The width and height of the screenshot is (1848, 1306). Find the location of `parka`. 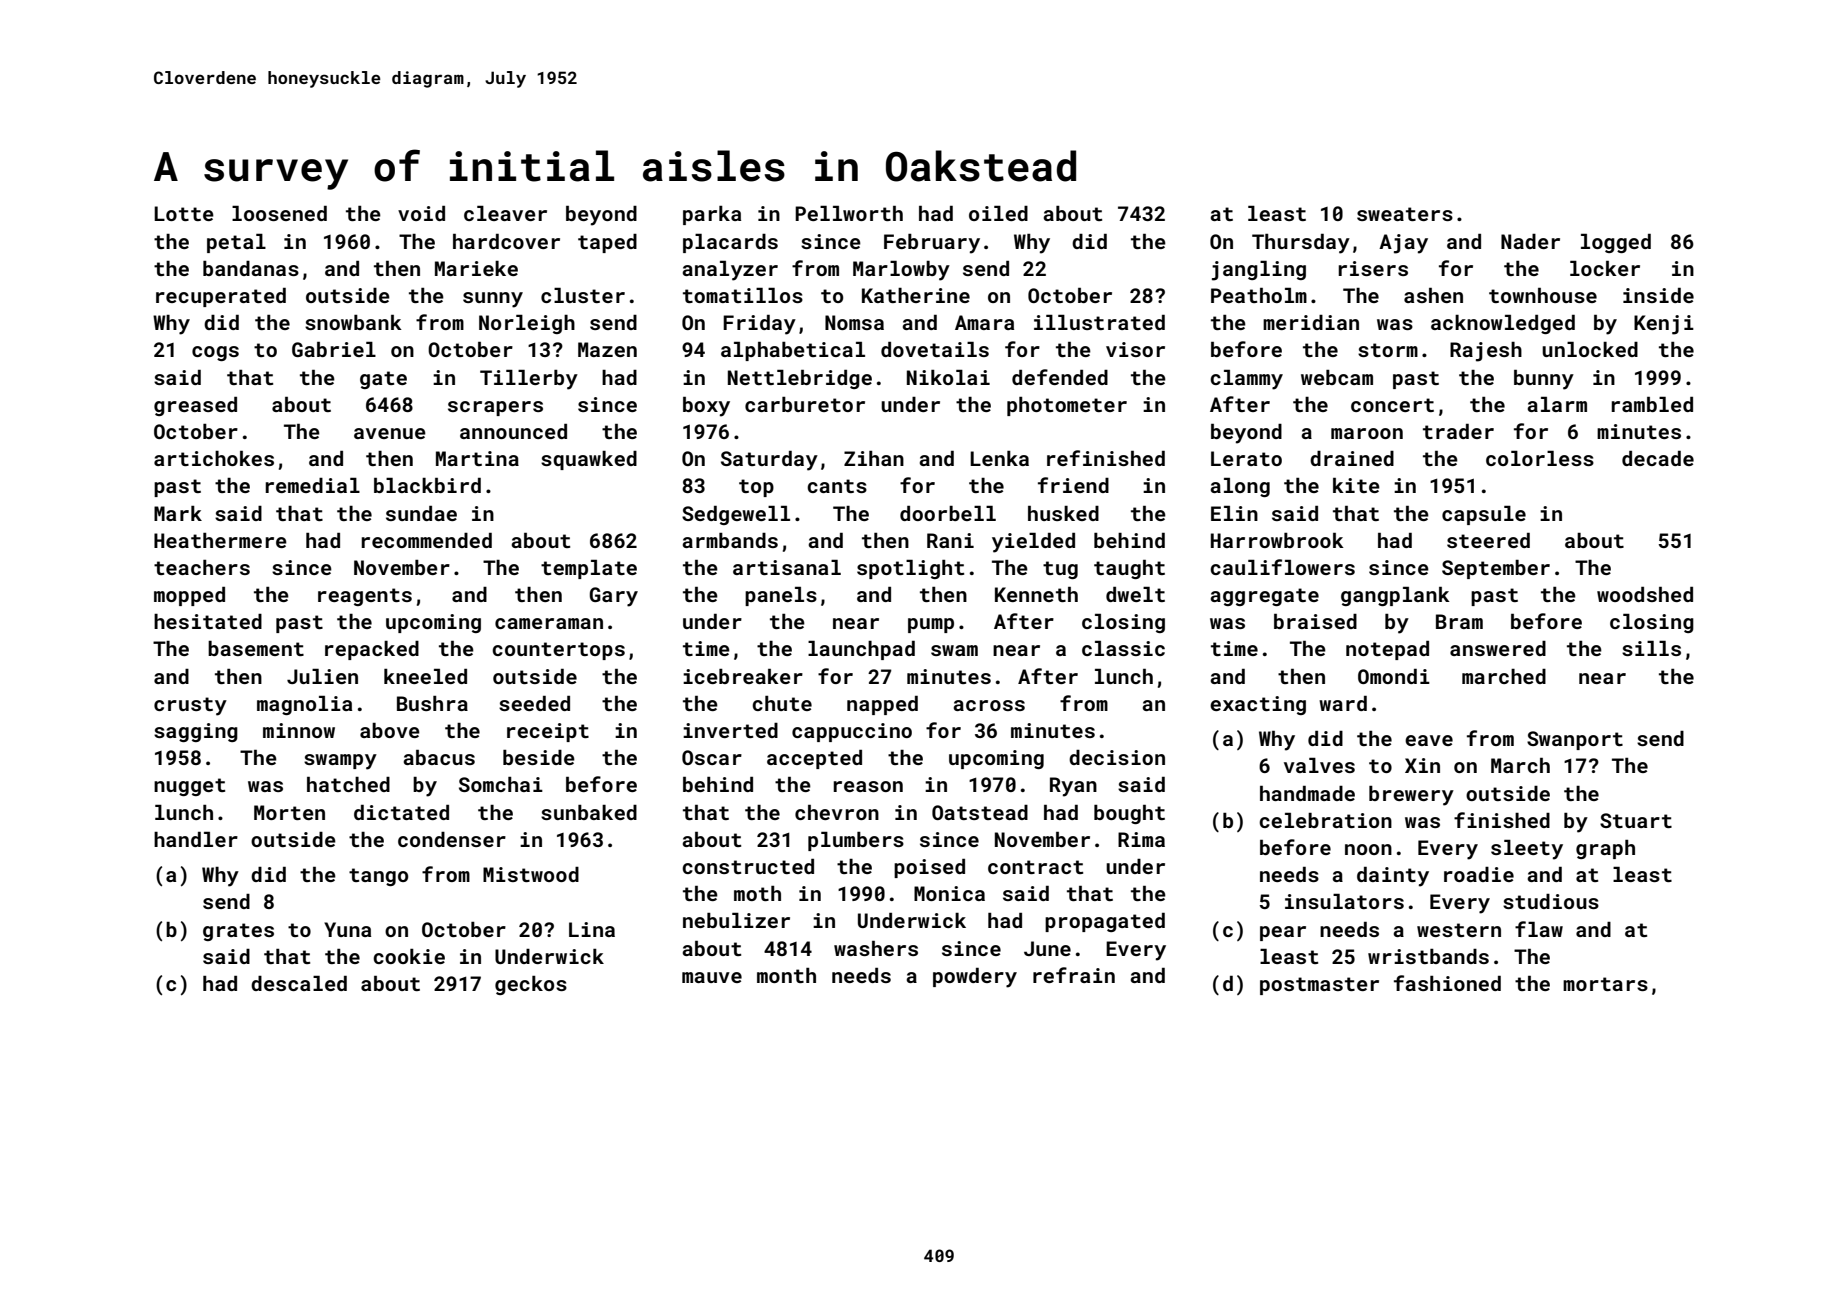

parka is located at coordinates (712, 215).
